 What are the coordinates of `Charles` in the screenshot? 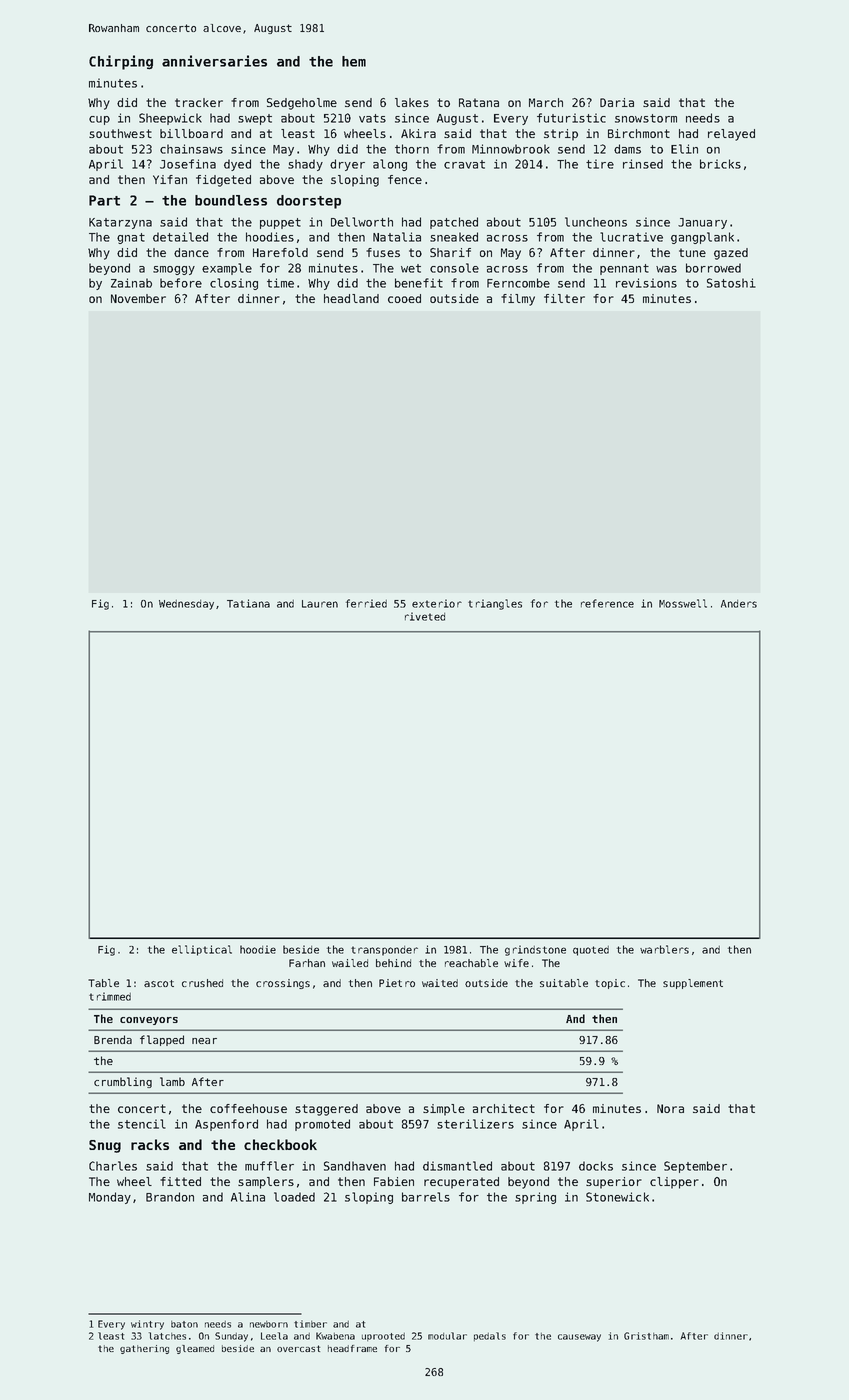 It's located at (113, 1166).
